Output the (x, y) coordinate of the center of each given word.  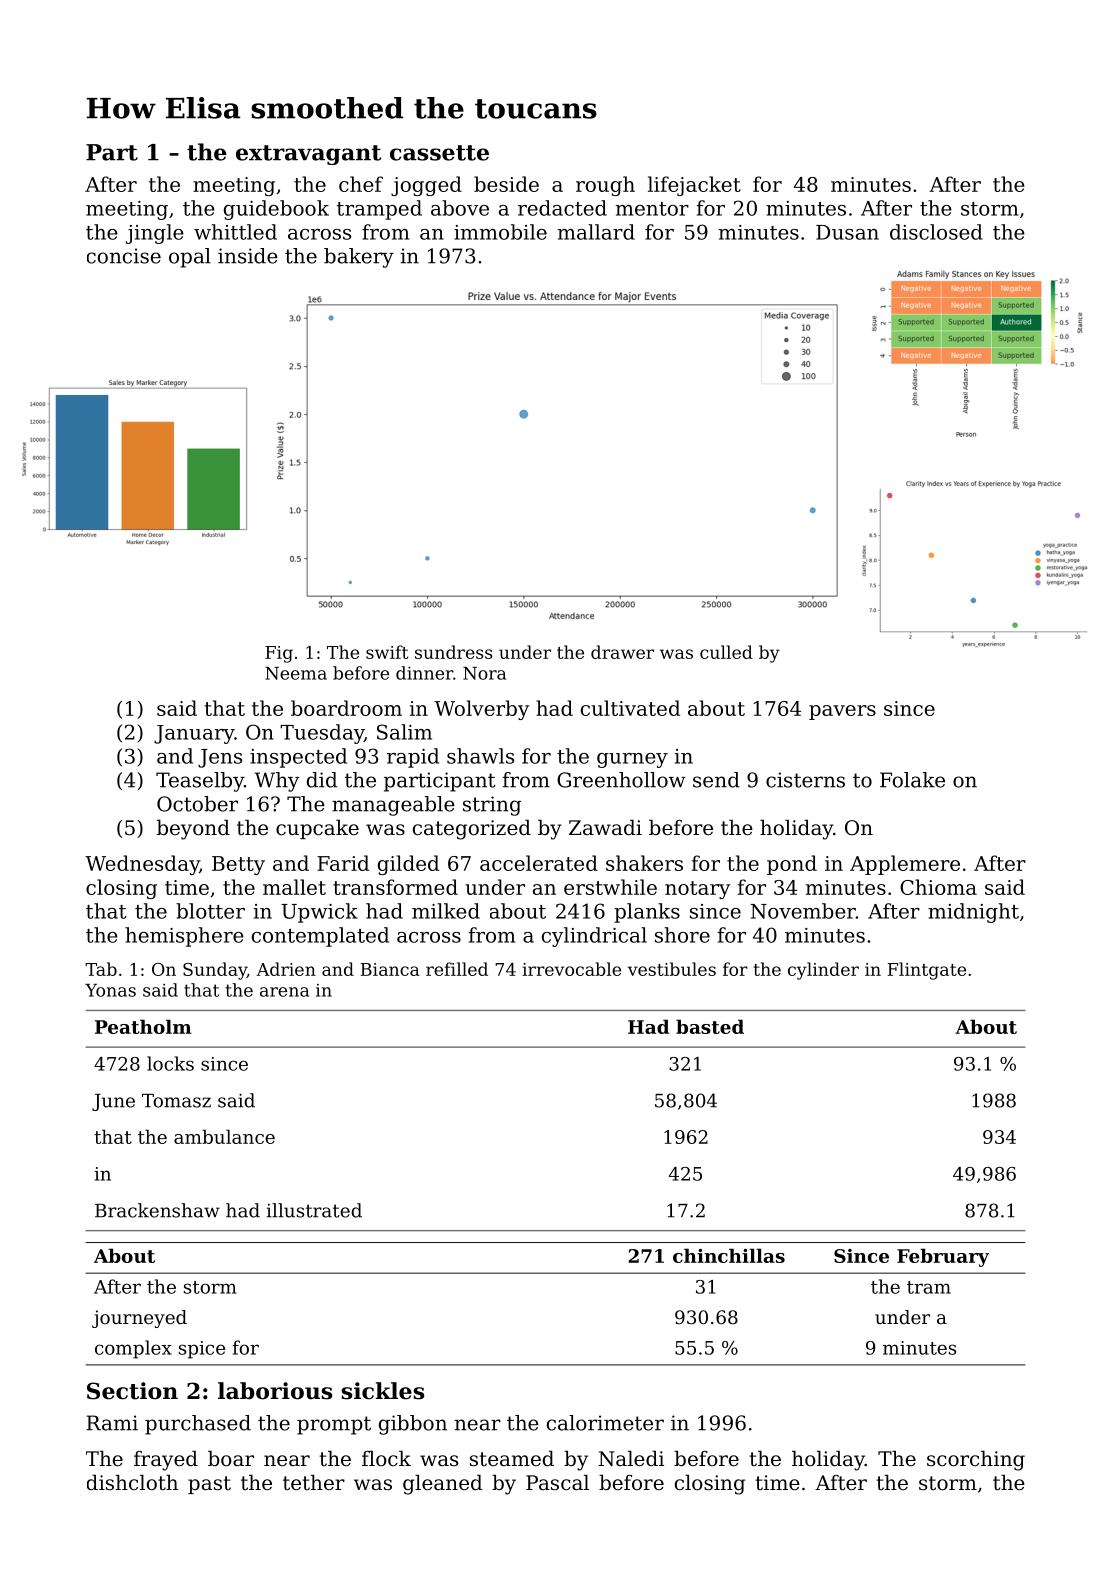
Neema (296, 673)
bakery (359, 258)
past (209, 1485)
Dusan (847, 232)
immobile (500, 232)
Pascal (557, 1482)
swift (387, 652)
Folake (912, 780)
